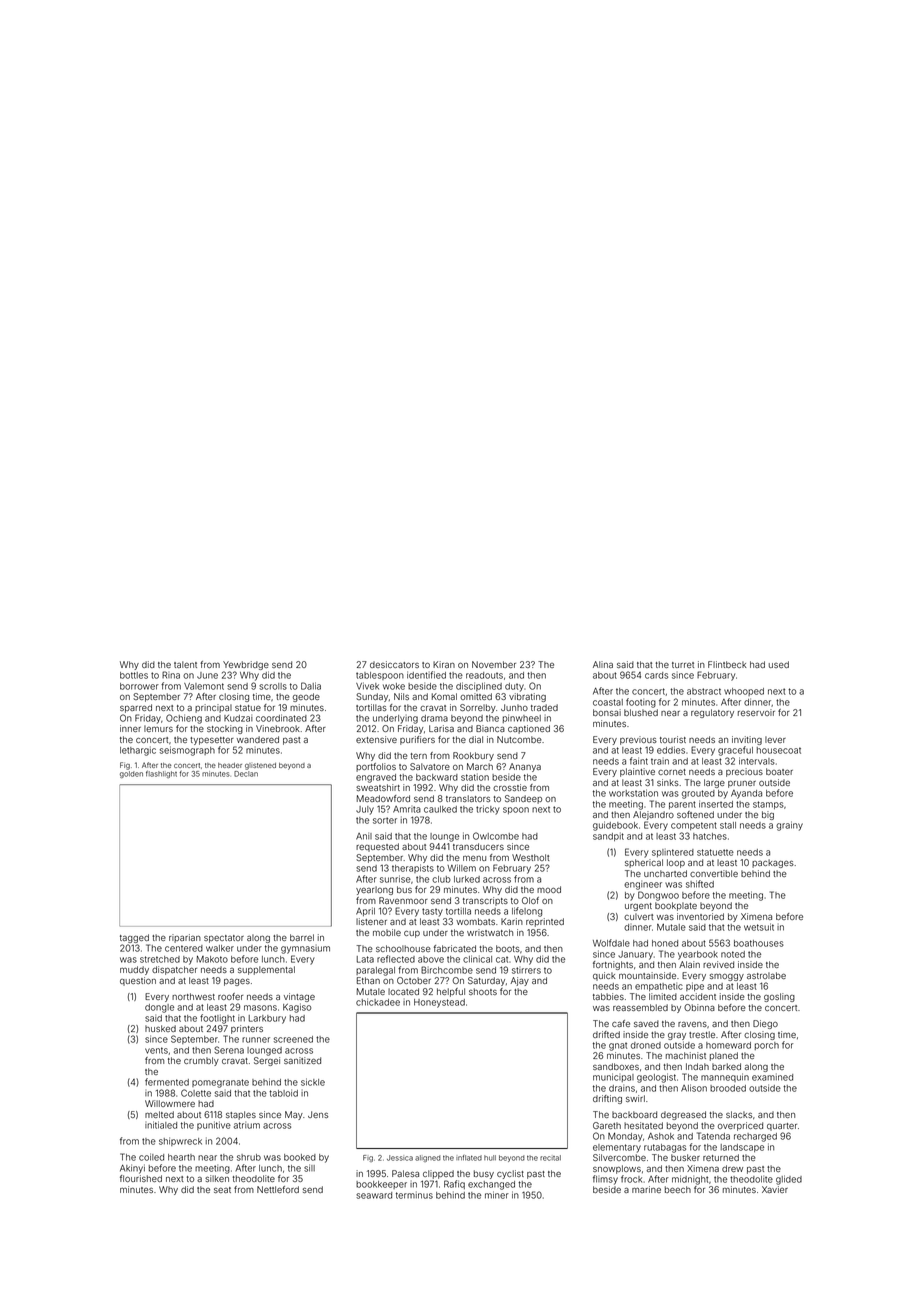 The height and width of the page is (1308, 924). What do you see at coordinates (131, 774) in the page?
I see `golden` at bounding box center [131, 774].
